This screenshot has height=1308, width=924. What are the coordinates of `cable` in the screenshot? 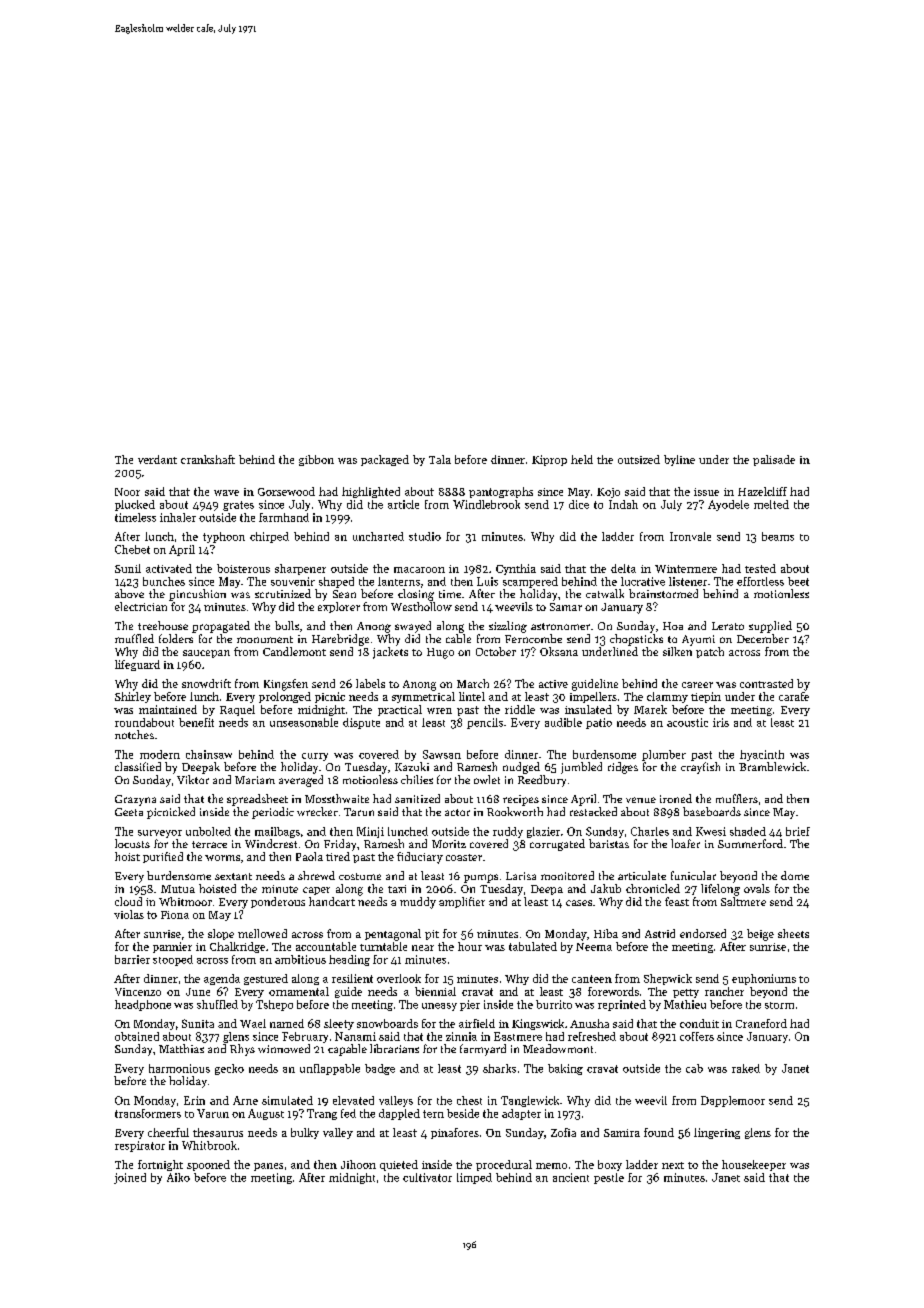 It's located at (458, 638).
